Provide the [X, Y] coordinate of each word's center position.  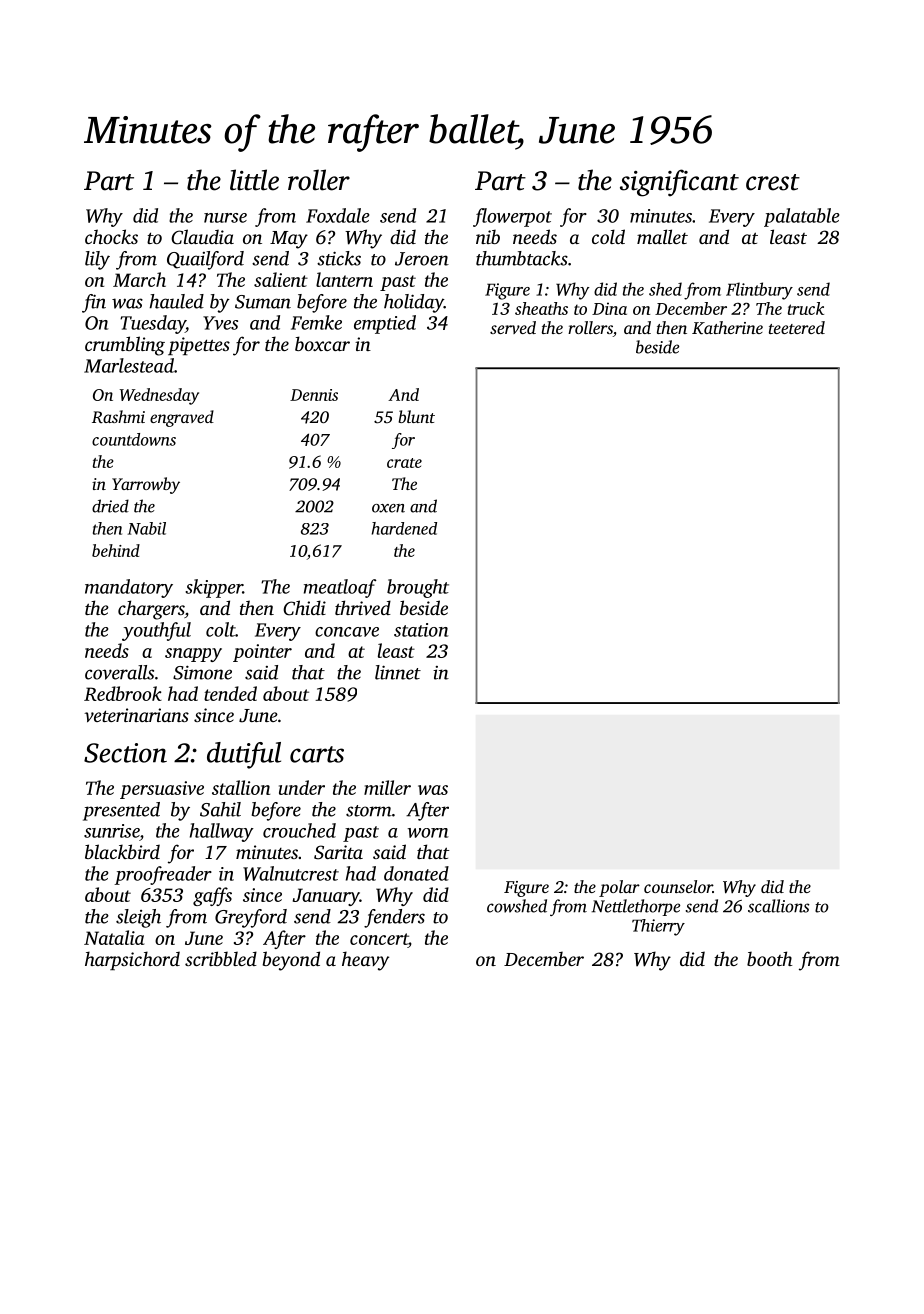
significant [679, 183]
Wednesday [159, 396]
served [513, 327]
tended [230, 693]
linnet [398, 672]
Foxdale [337, 215]
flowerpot [512, 217]
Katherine [727, 328]
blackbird [122, 851]
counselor [678, 886]
